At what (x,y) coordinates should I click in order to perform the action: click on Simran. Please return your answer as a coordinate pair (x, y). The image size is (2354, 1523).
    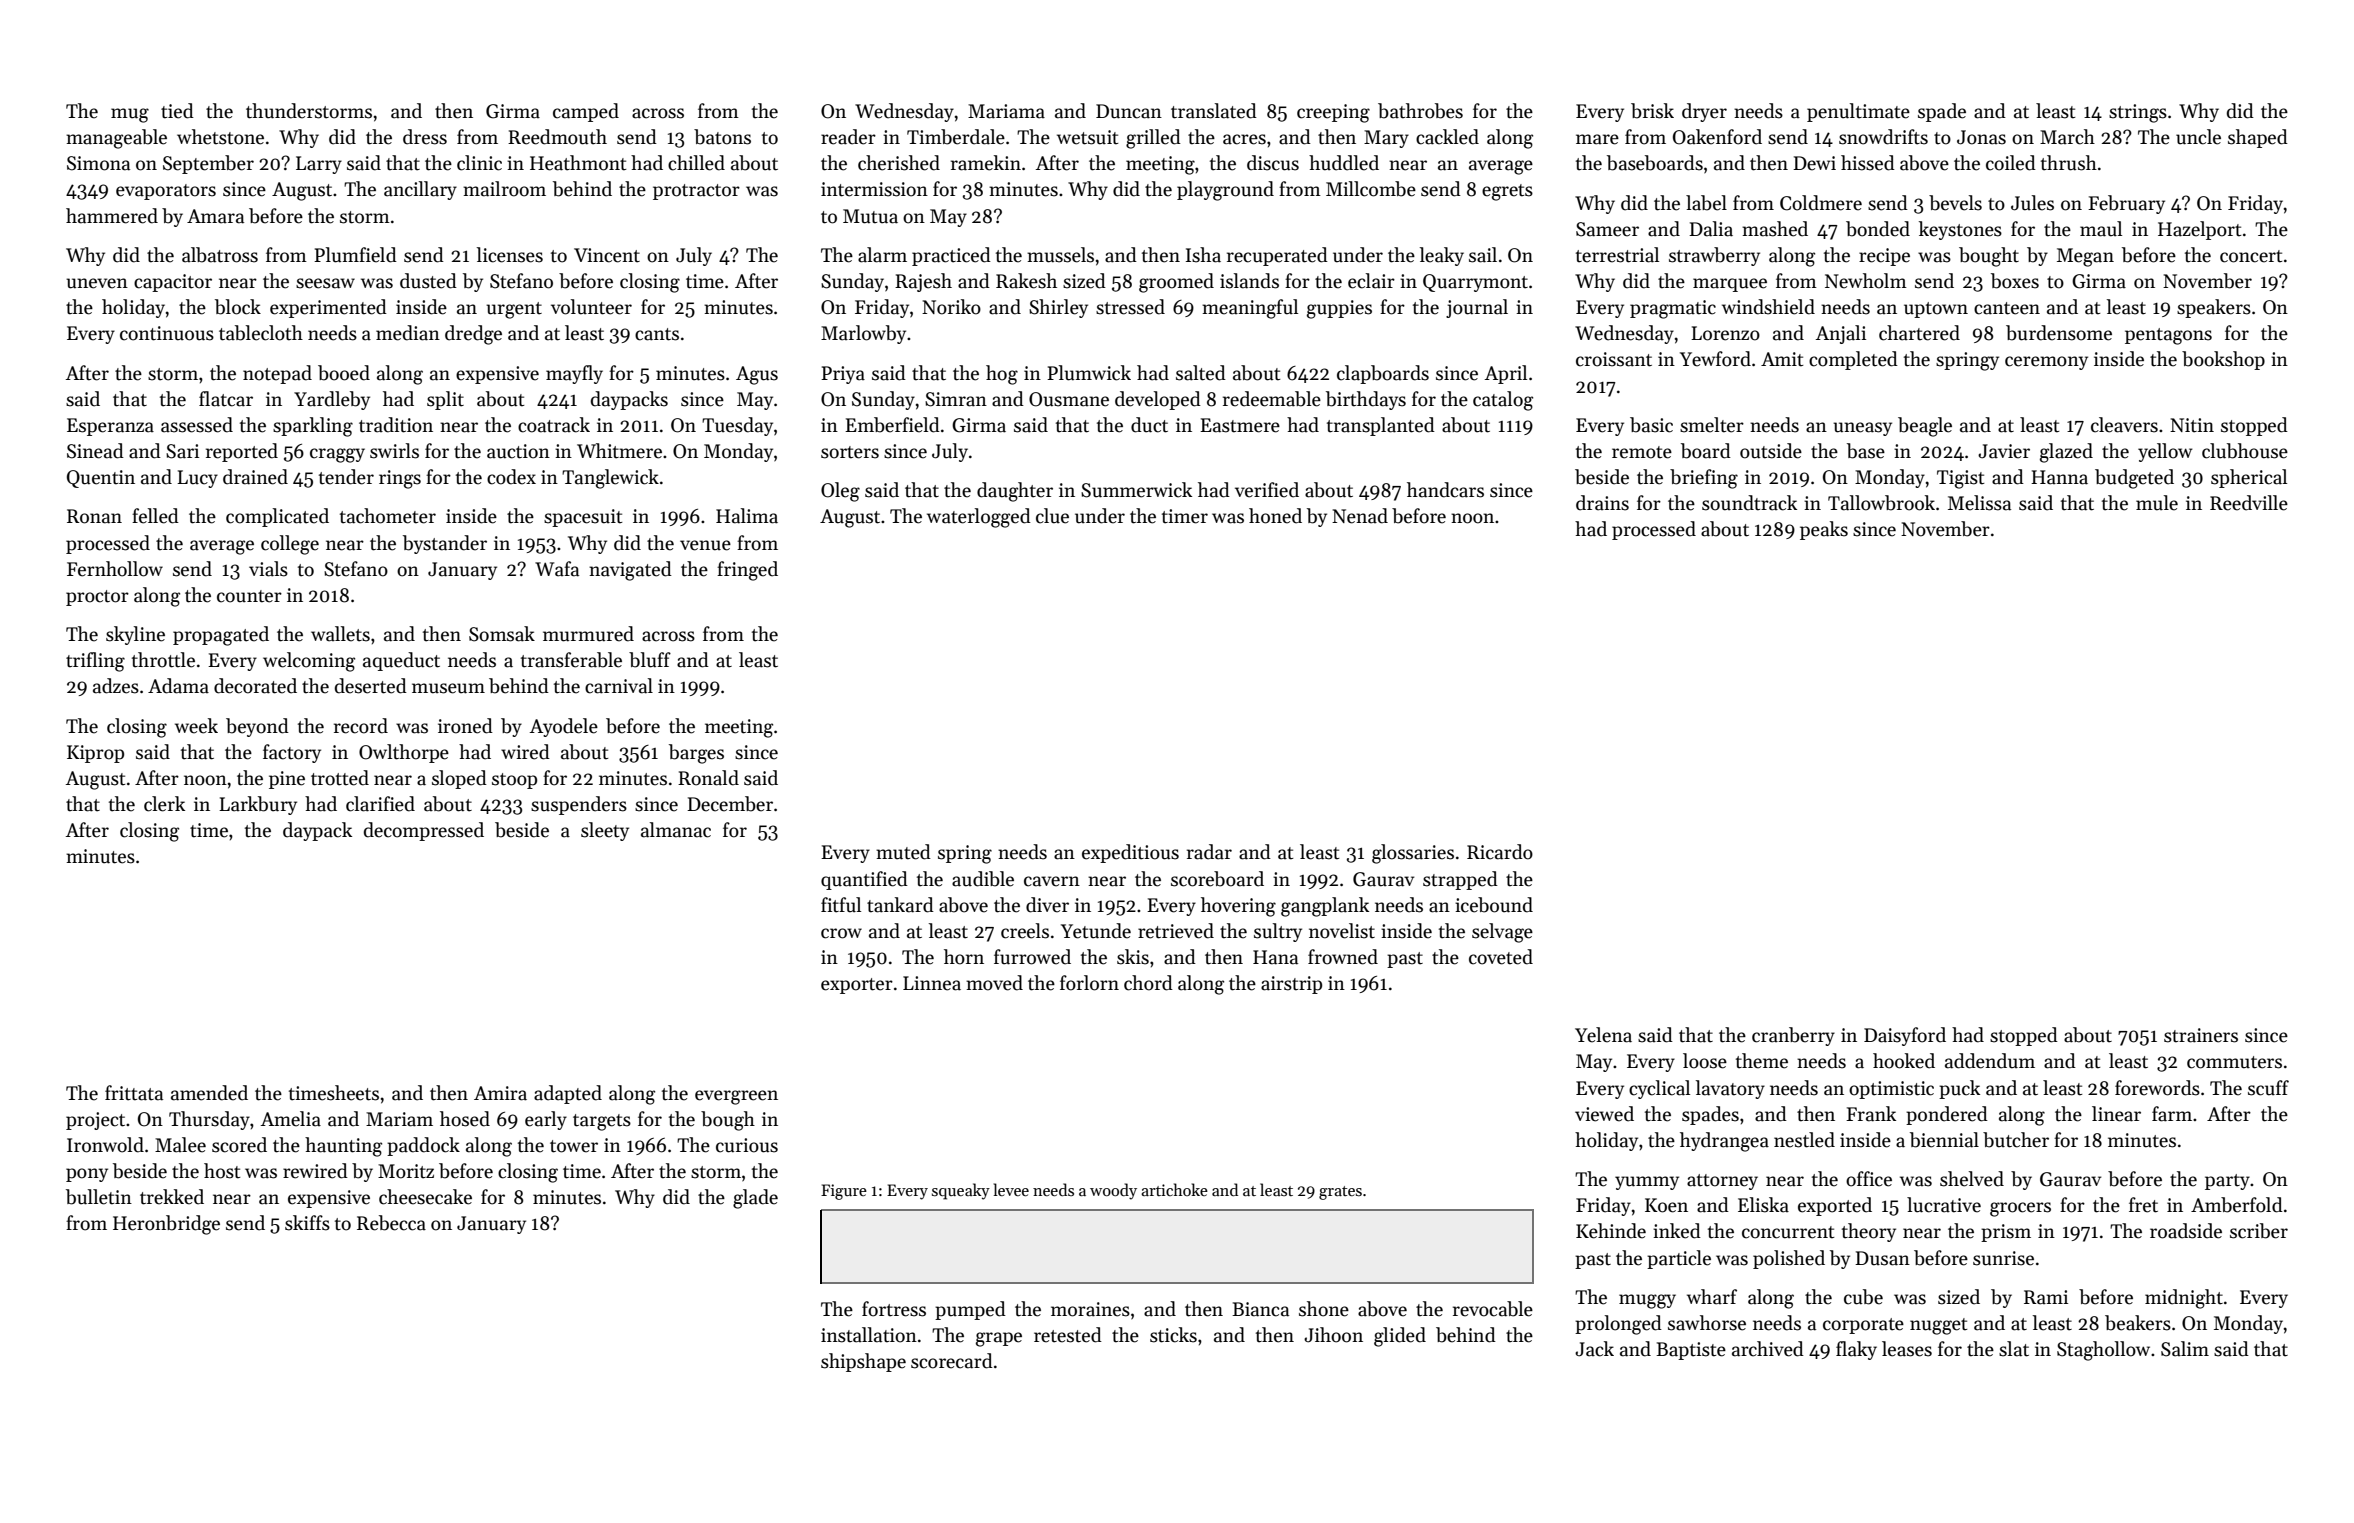
    Looking at the image, I should click on (956, 399).
